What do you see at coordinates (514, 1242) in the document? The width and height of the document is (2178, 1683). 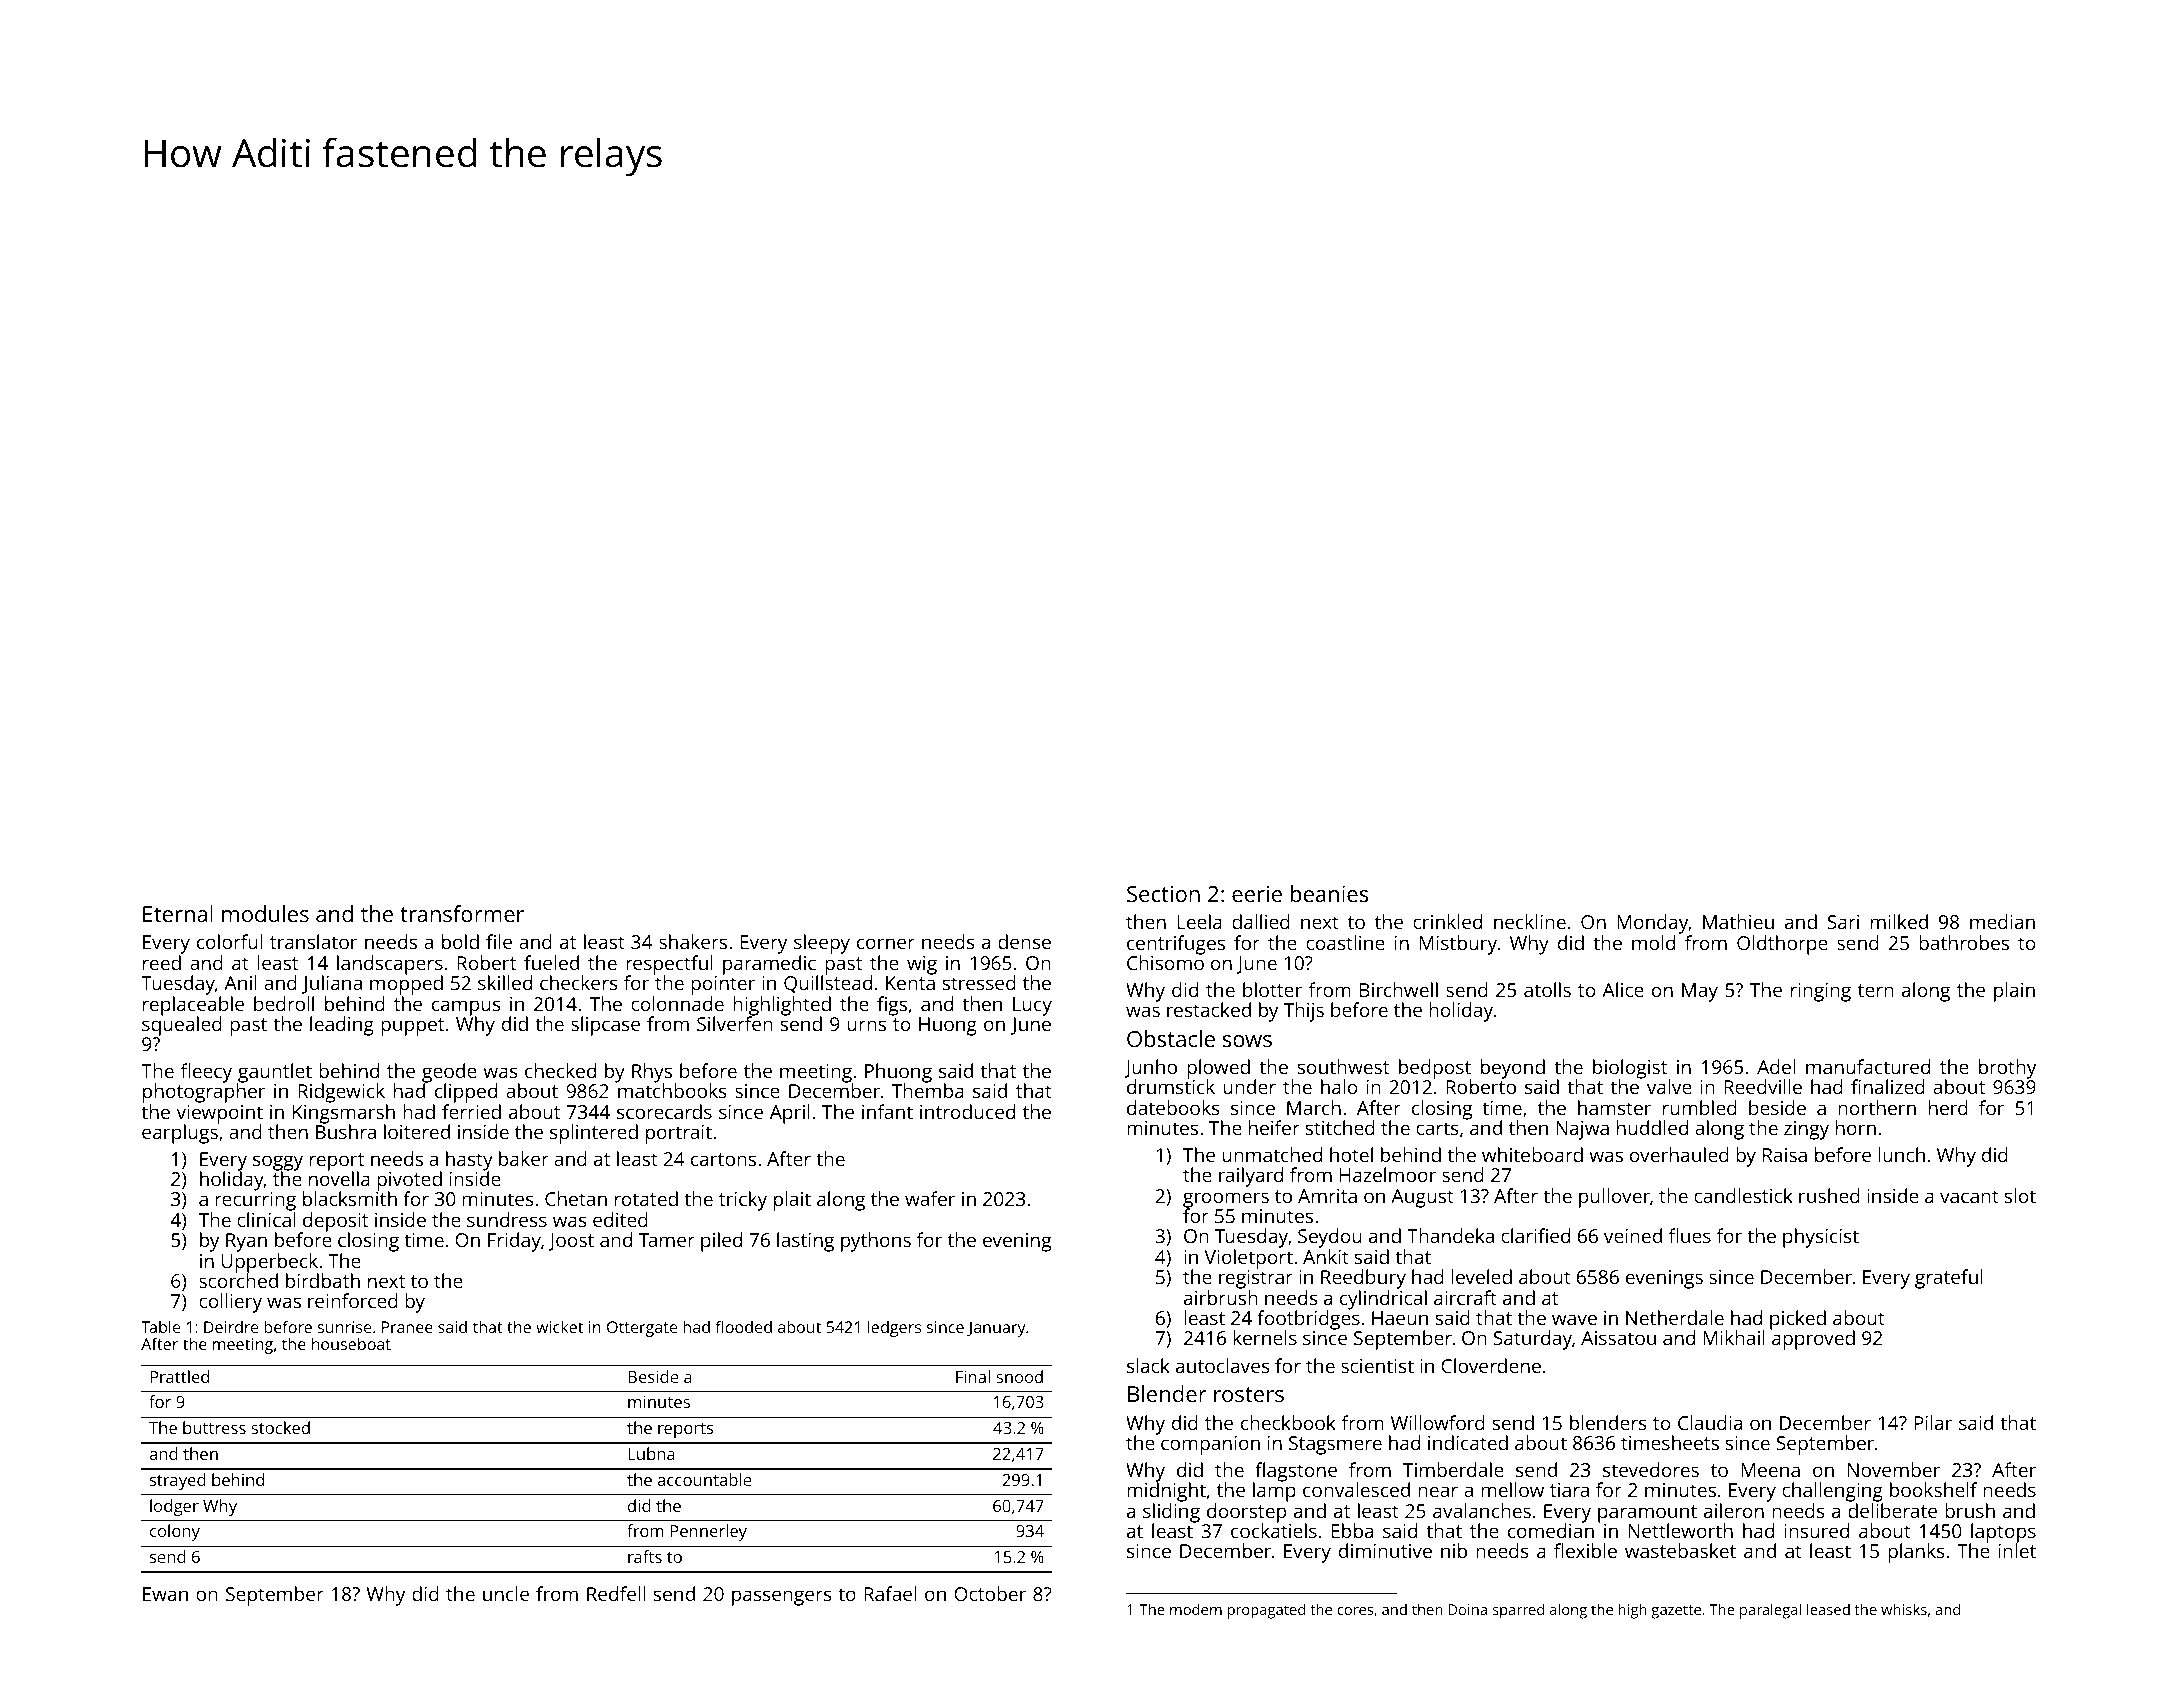 I see `Friday` at bounding box center [514, 1242].
